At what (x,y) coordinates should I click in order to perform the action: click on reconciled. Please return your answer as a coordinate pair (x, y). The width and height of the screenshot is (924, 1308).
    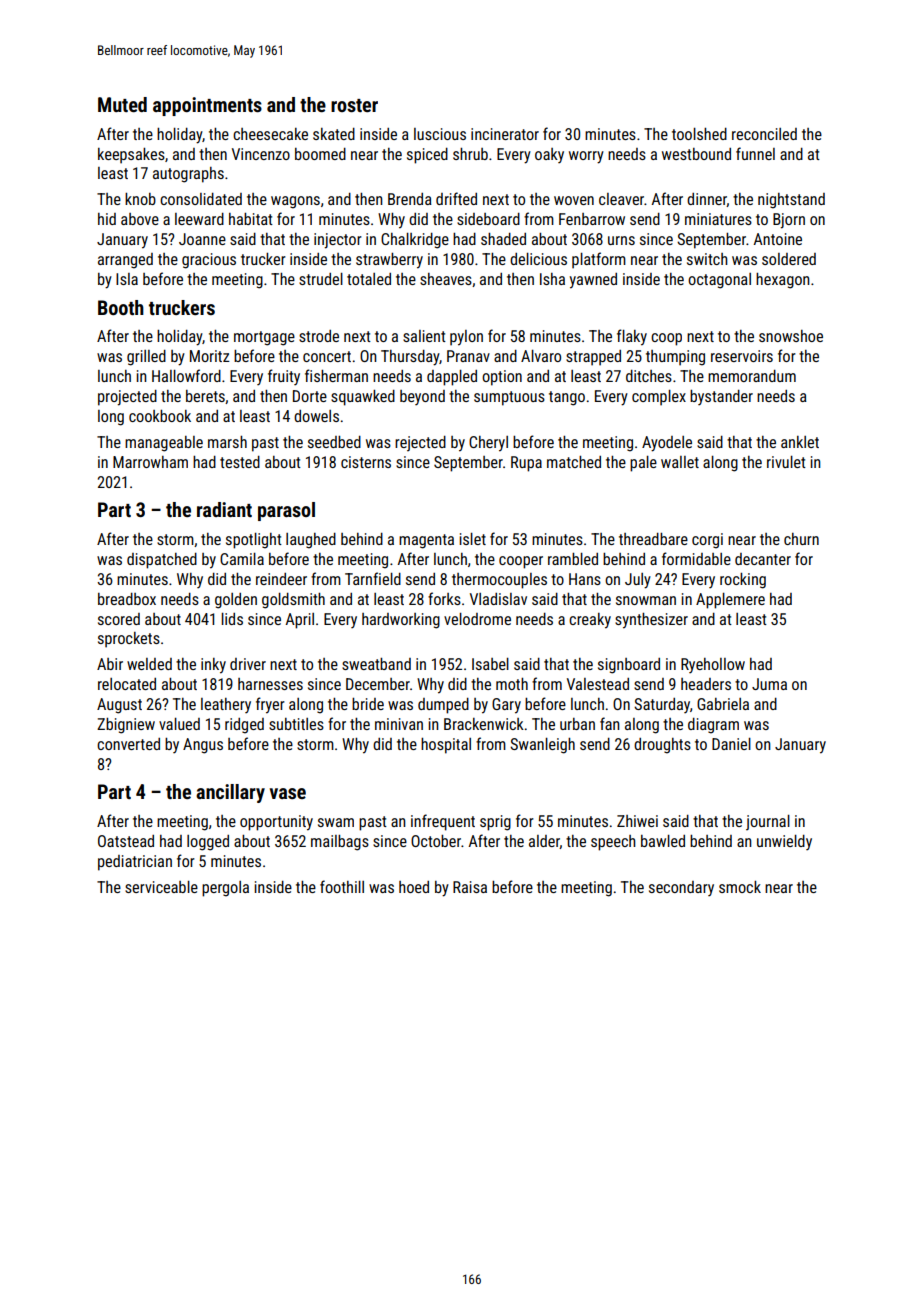
    Looking at the image, I should click on (764, 134).
